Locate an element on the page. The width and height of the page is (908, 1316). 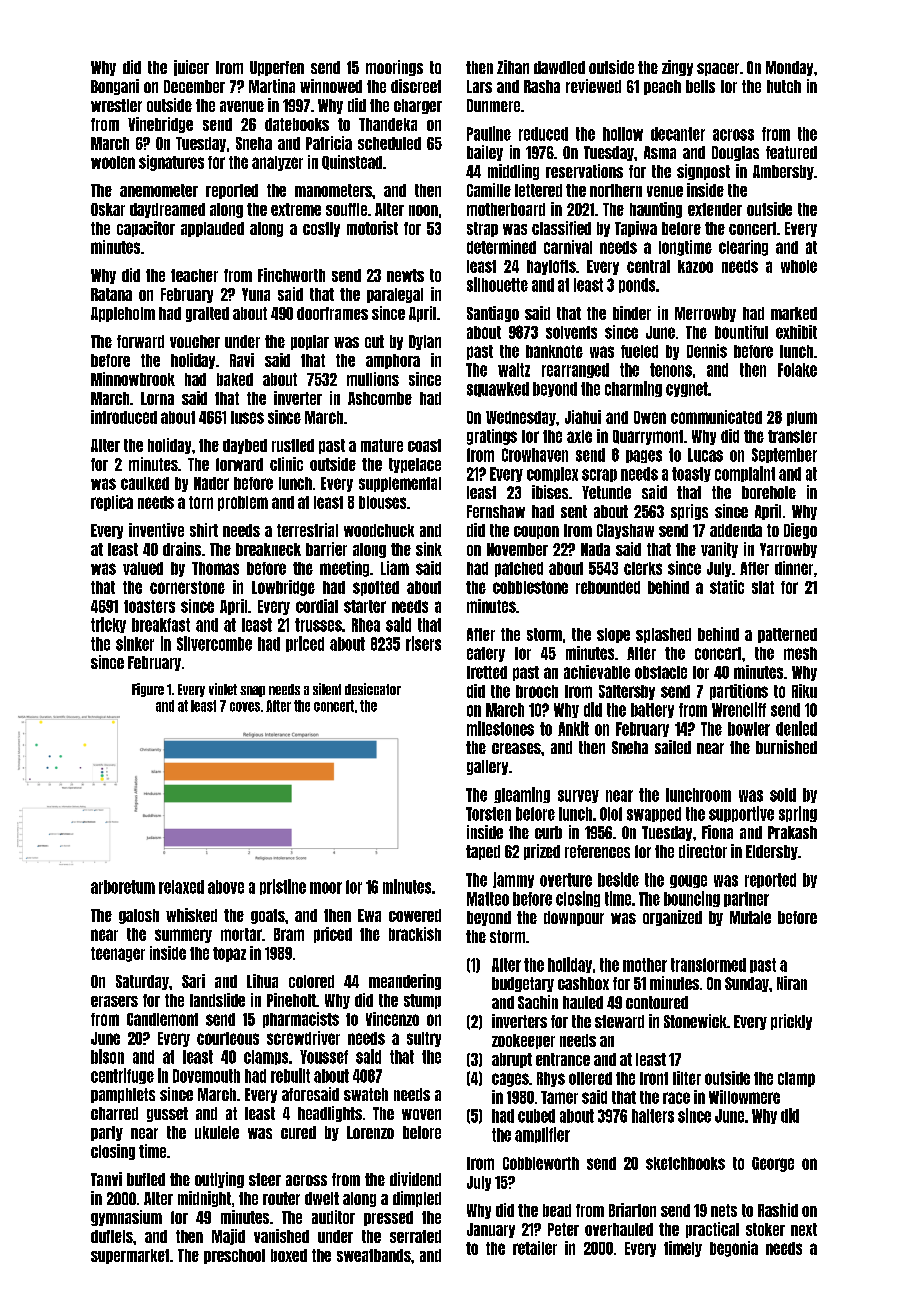
bells is located at coordinates (700, 86).
